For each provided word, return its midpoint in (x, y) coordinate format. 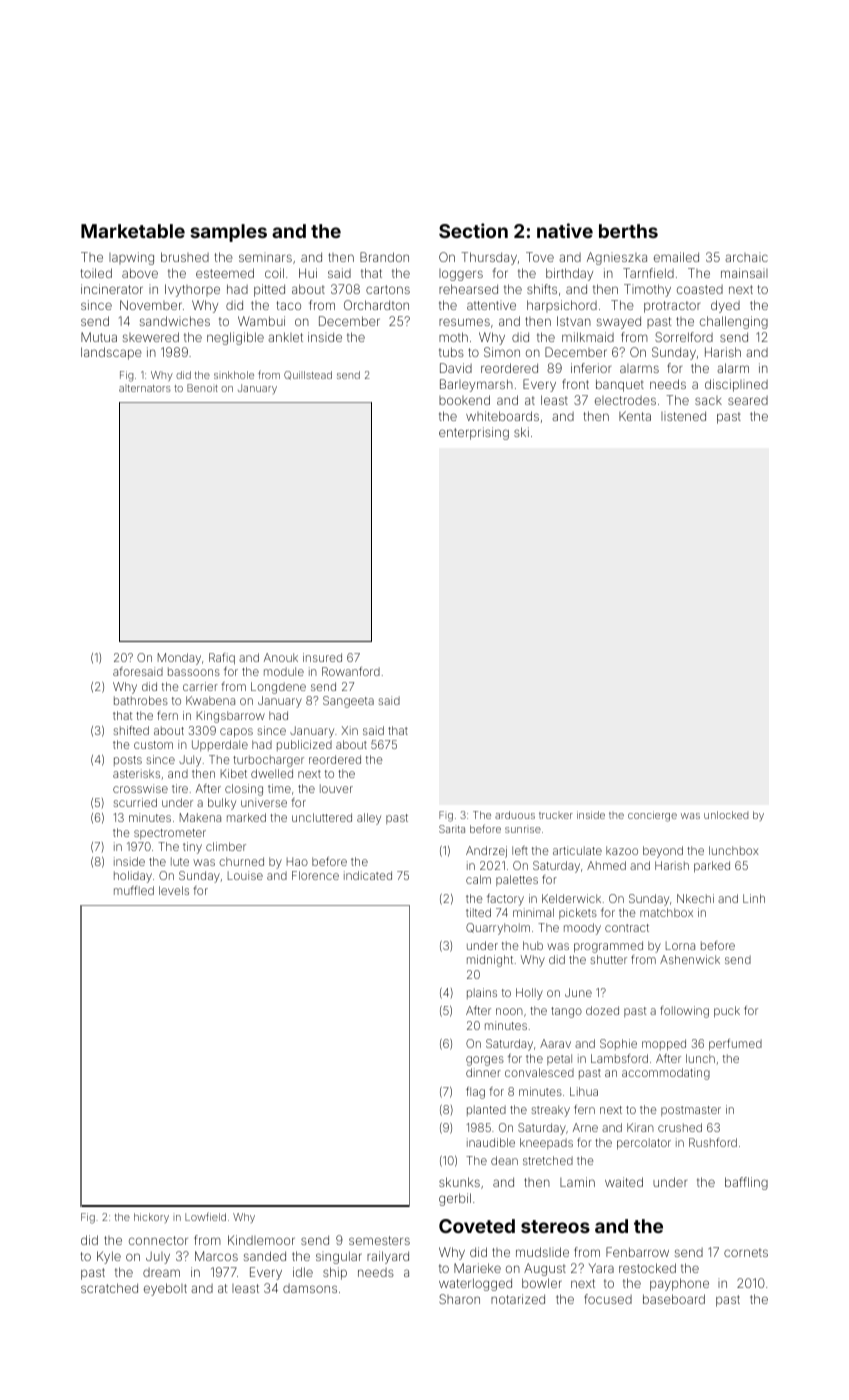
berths (628, 231)
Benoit (202, 388)
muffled (134, 890)
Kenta (635, 416)
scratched (109, 1288)
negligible (235, 338)
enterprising (474, 433)
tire (180, 788)
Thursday (489, 258)
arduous (515, 815)
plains (482, 993)
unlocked (726, 815)
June (578, 992)
